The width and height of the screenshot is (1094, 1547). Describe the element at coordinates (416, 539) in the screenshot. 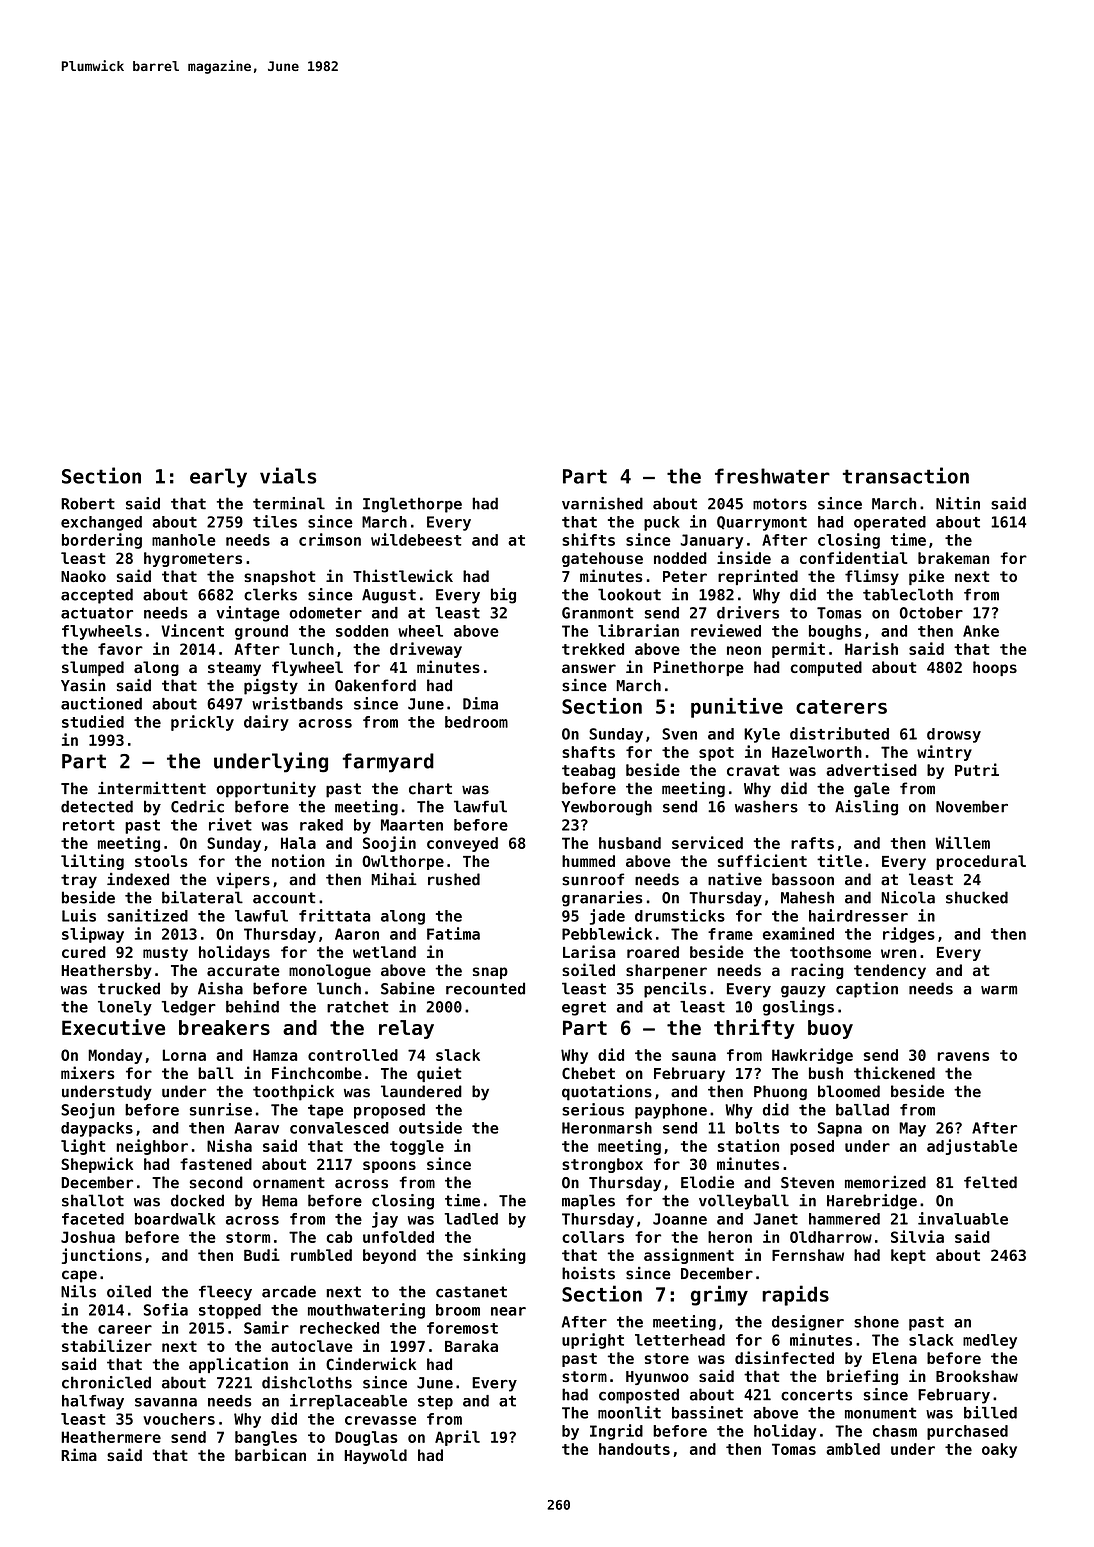

I see `wildebeest` at that location.
